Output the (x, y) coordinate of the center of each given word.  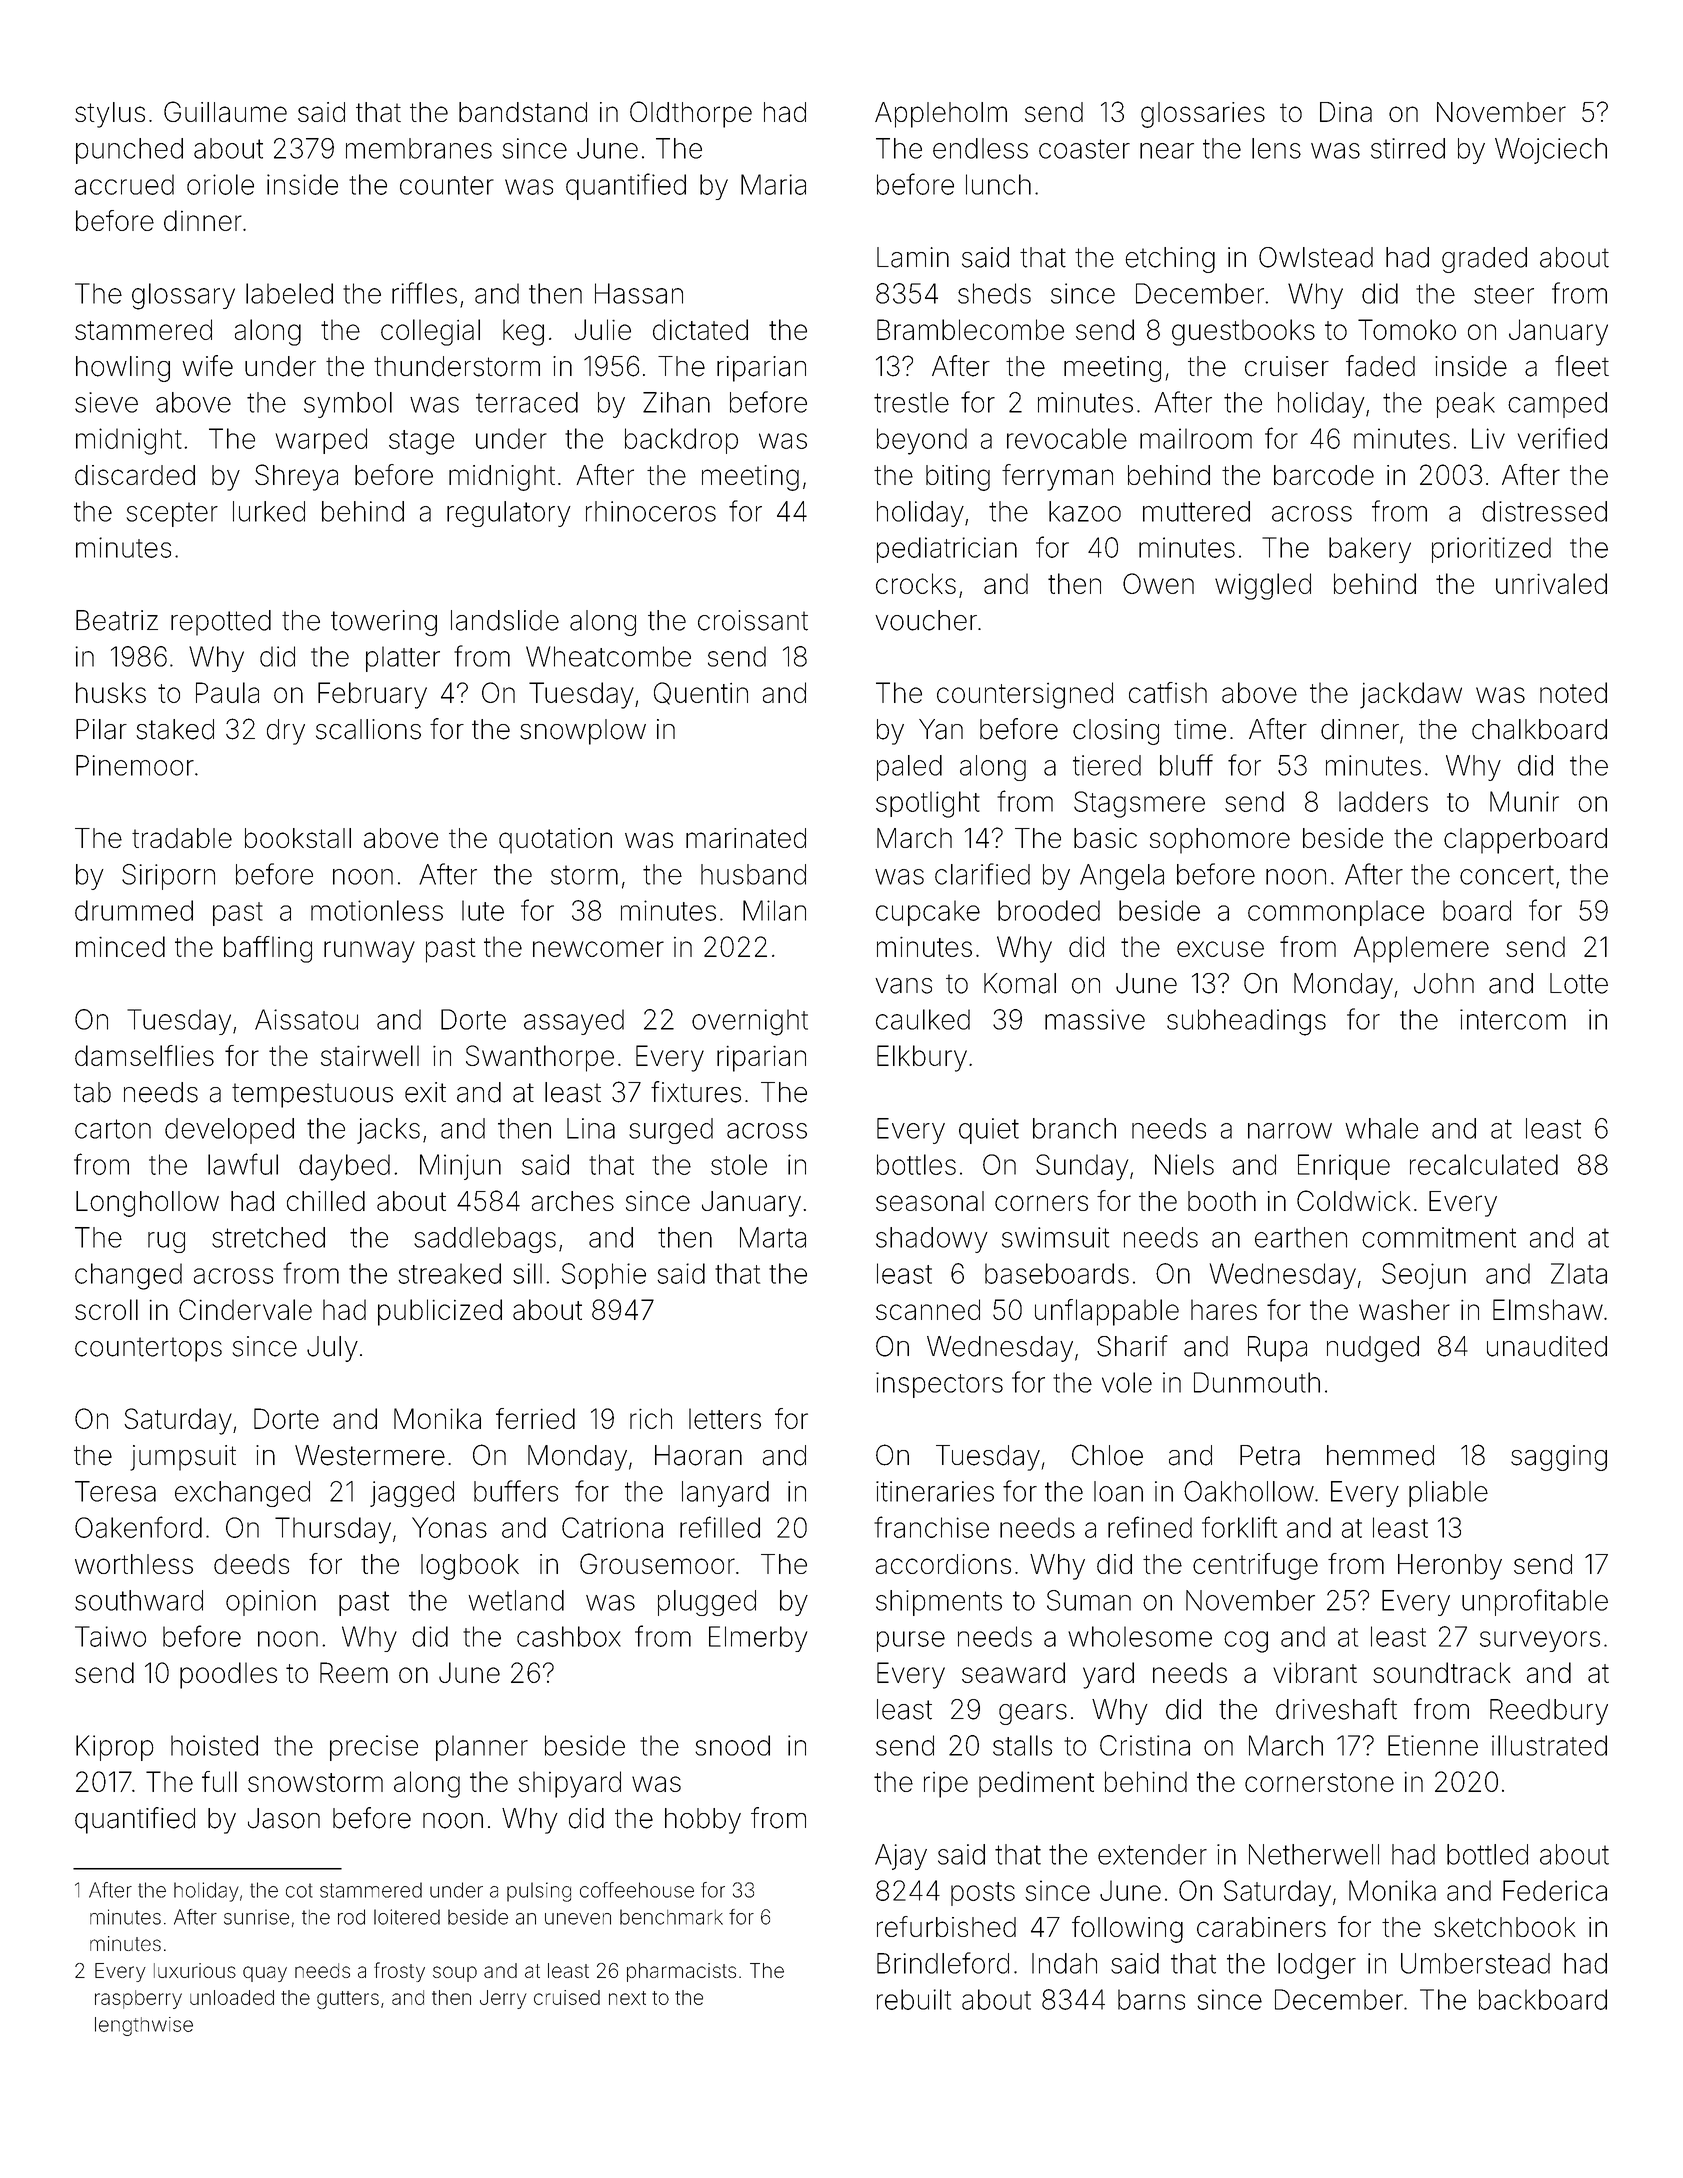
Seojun (1424, 1276)
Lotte (1579, 983)
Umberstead (1475, 1963)
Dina (1346, 112)
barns (1151, 1999)
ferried (535, 1418)
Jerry (503, 1999)
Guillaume (225, 111)
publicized (440, 1312)
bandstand (523, 112)
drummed (134, 910)
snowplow (583, 732)
